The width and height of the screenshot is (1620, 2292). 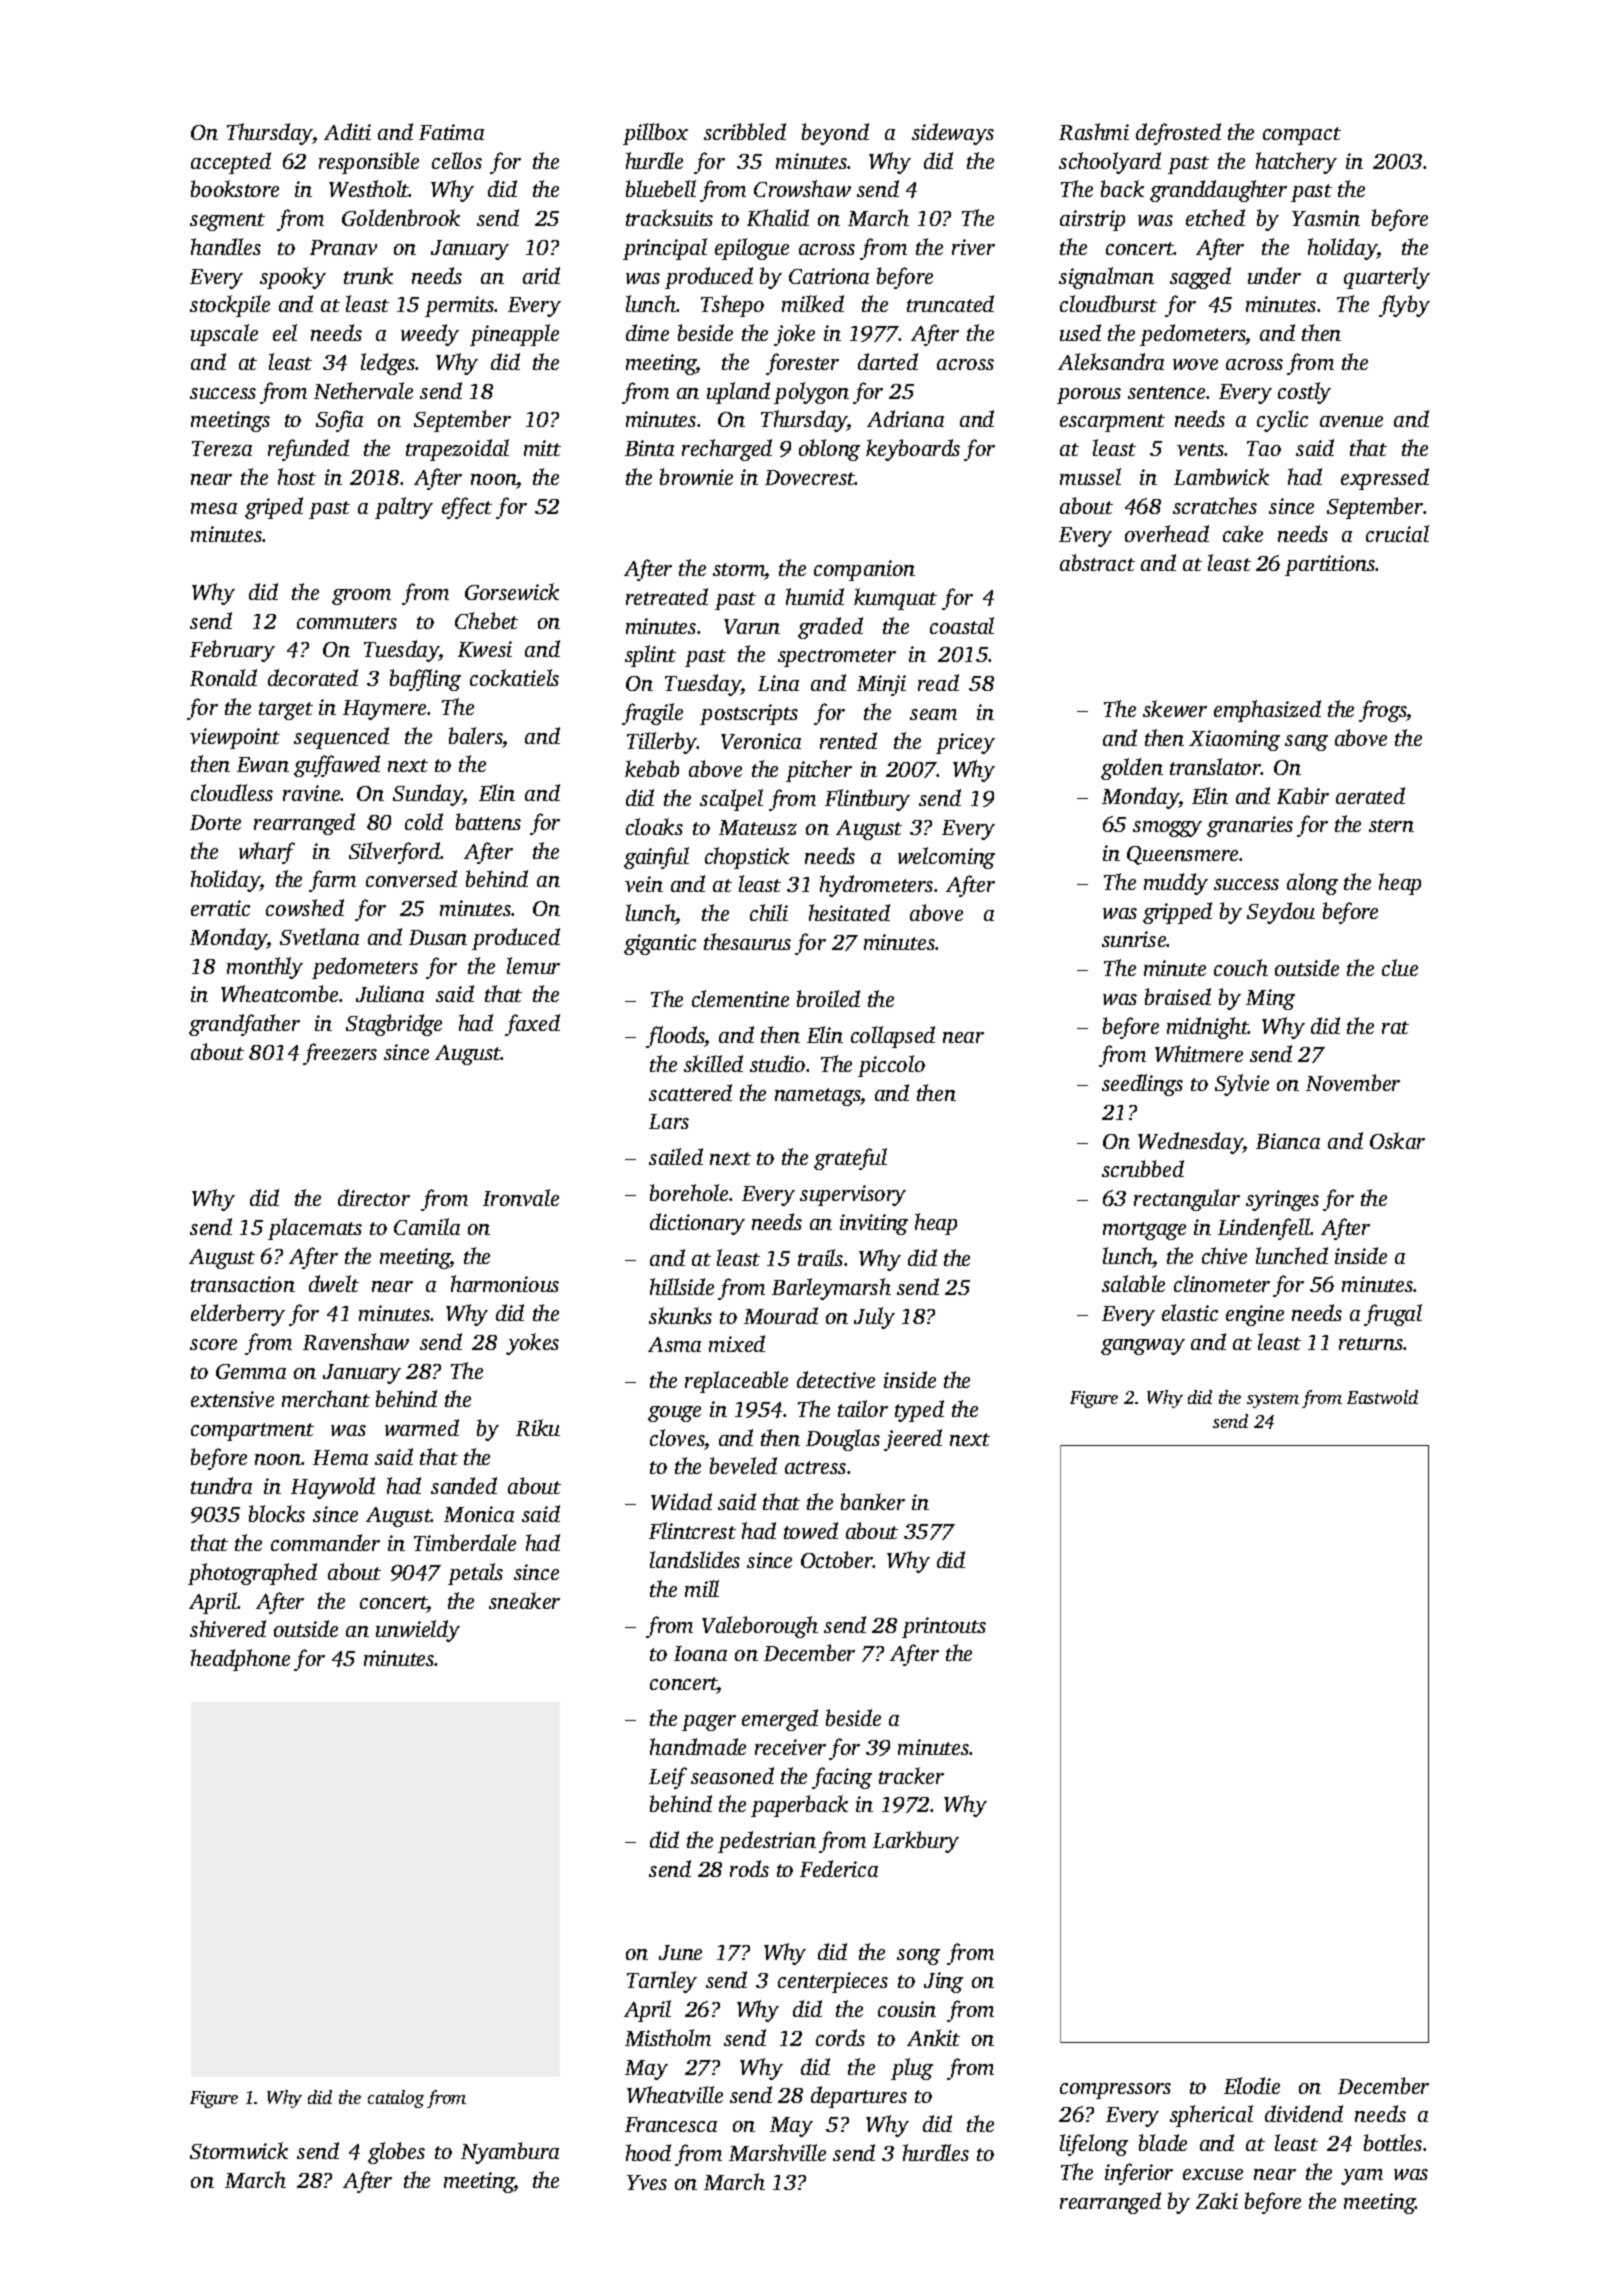 What do you see at coordinates (1243, 533) in the screenshot?
I see `cake` at bounding box center [1243, 533].
